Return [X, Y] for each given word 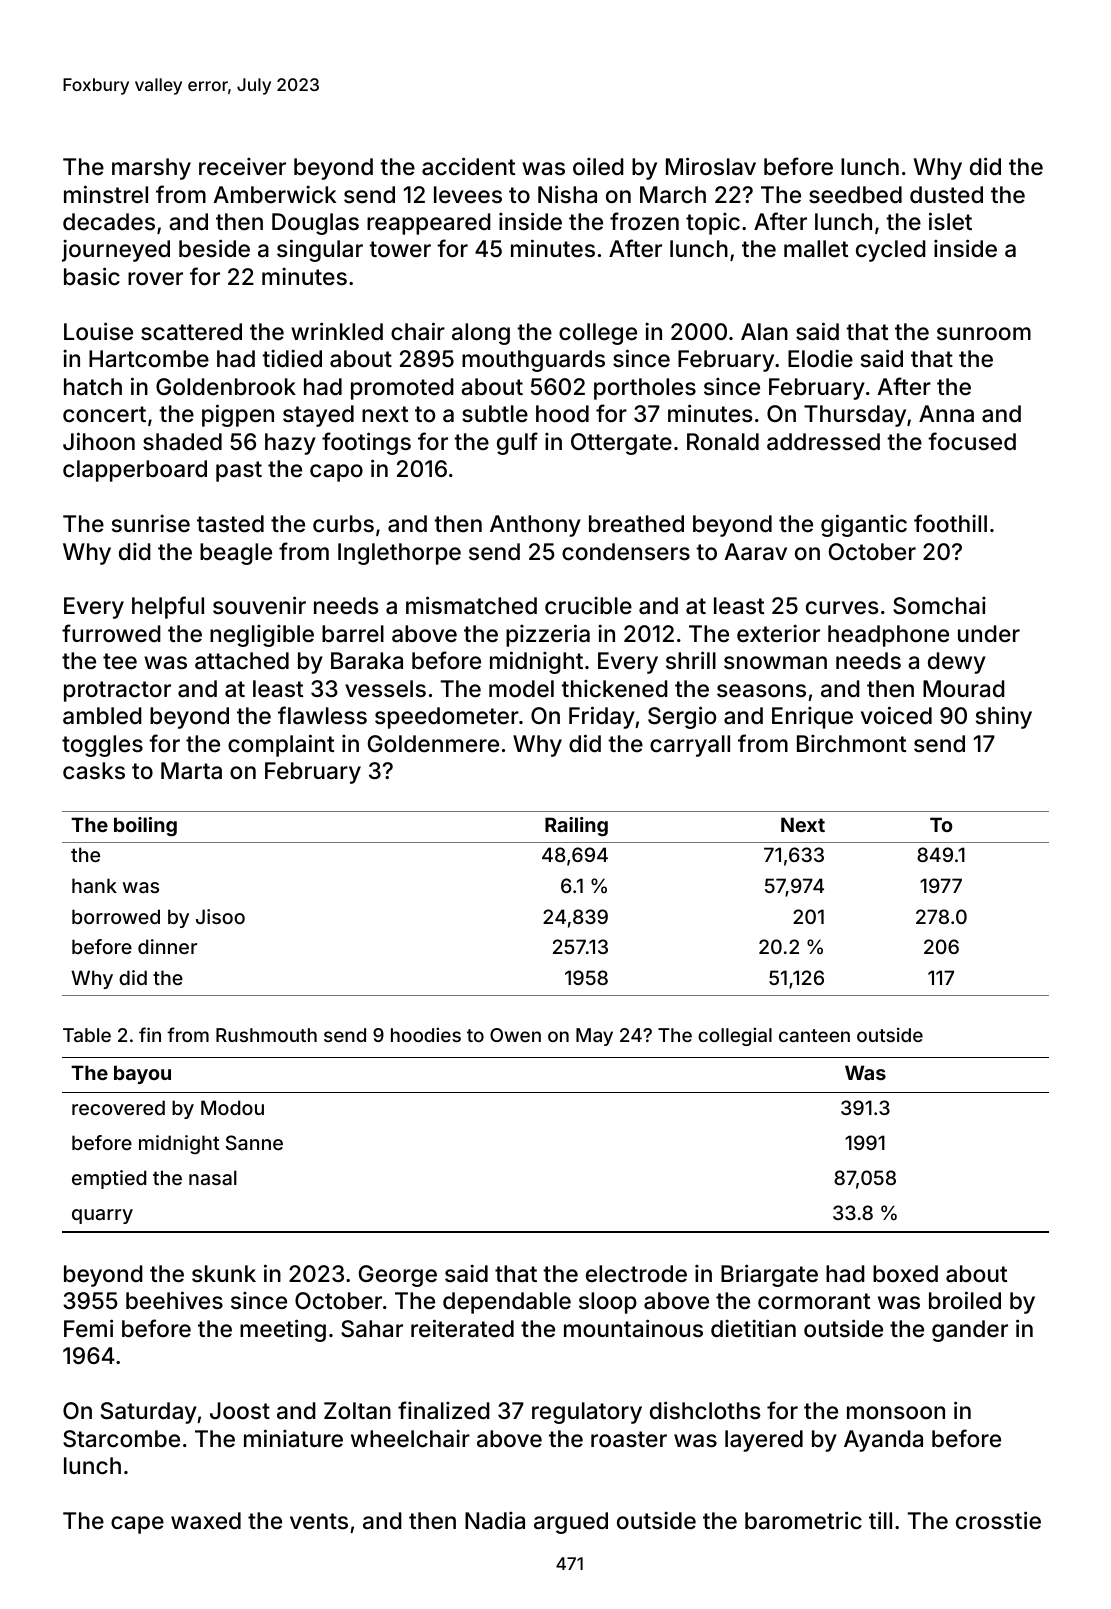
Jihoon [99, 441]
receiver [242, 167]
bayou [142, 1074]
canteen [814, 1035]
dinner [167, 946]
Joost [240, 1411]
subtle [495, 414]
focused [972, 441]
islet [950, 221]
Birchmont [851, 744]
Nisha [567, 194]
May [594, 1037]
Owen [515, 1035]
